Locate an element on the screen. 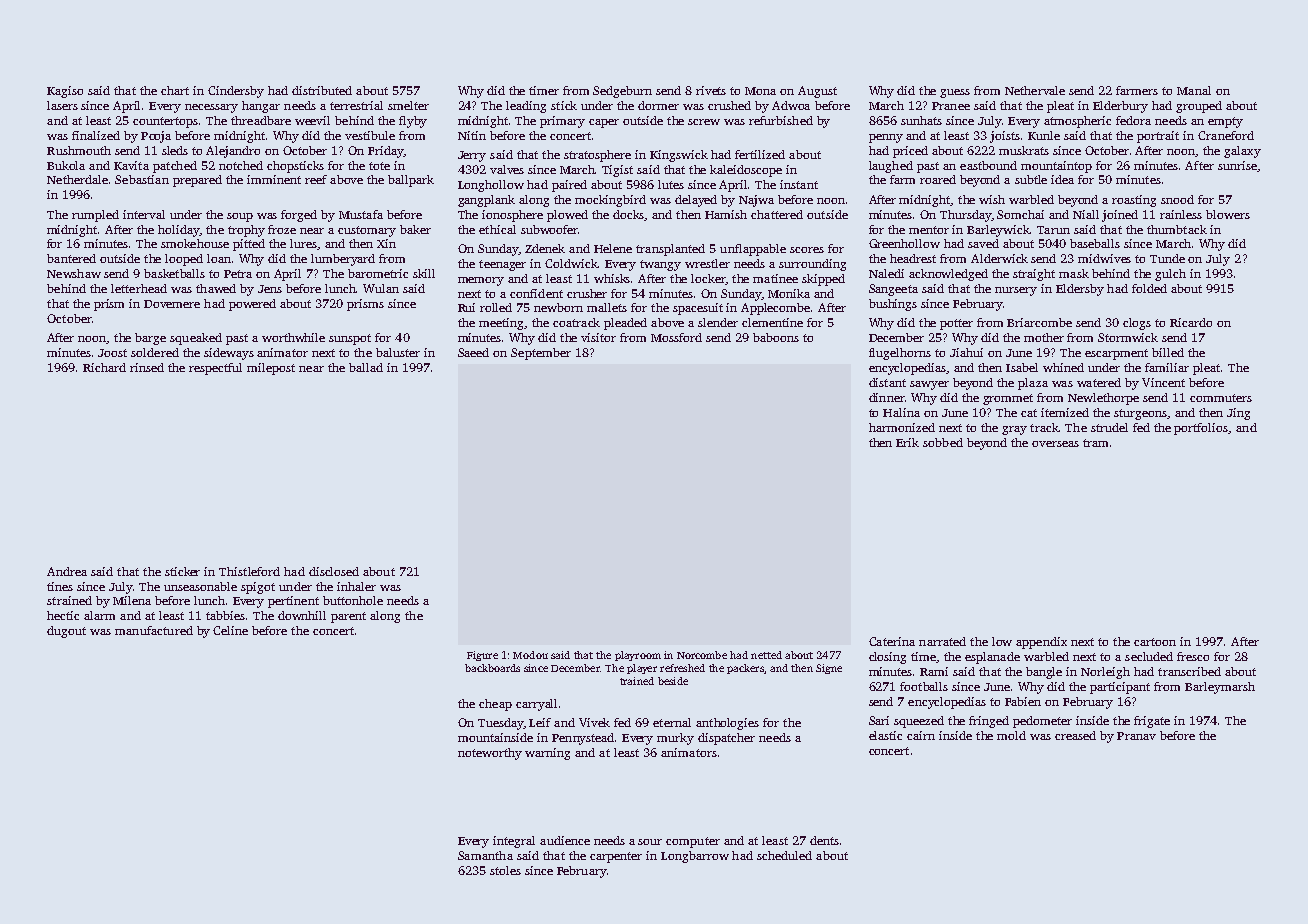 This screenshot has height=924, width=1308. September is located at coordinates (541, 354).
